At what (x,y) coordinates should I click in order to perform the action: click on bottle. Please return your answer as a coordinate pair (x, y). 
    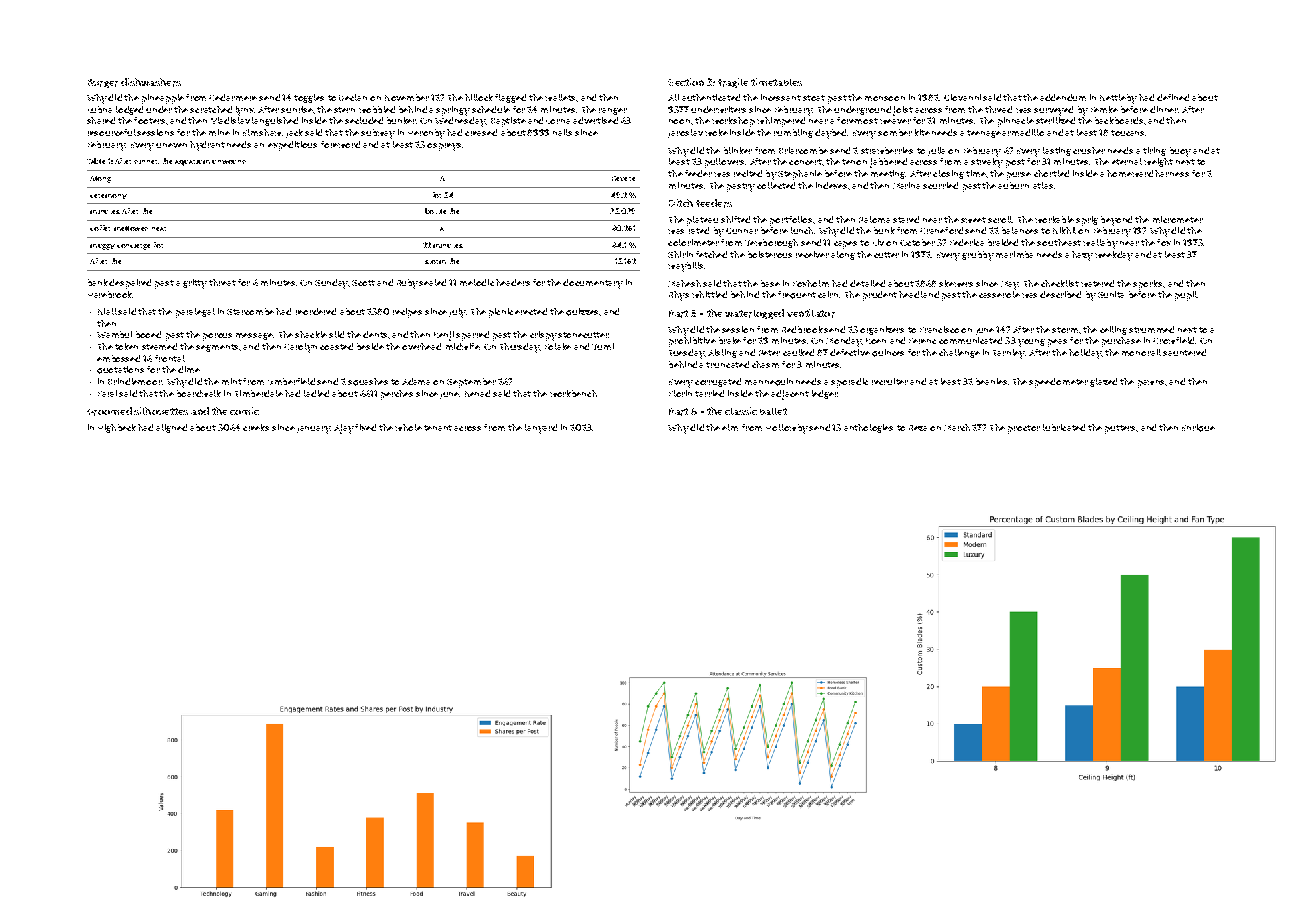
    Looking at the image, I should click on (435, 211).
